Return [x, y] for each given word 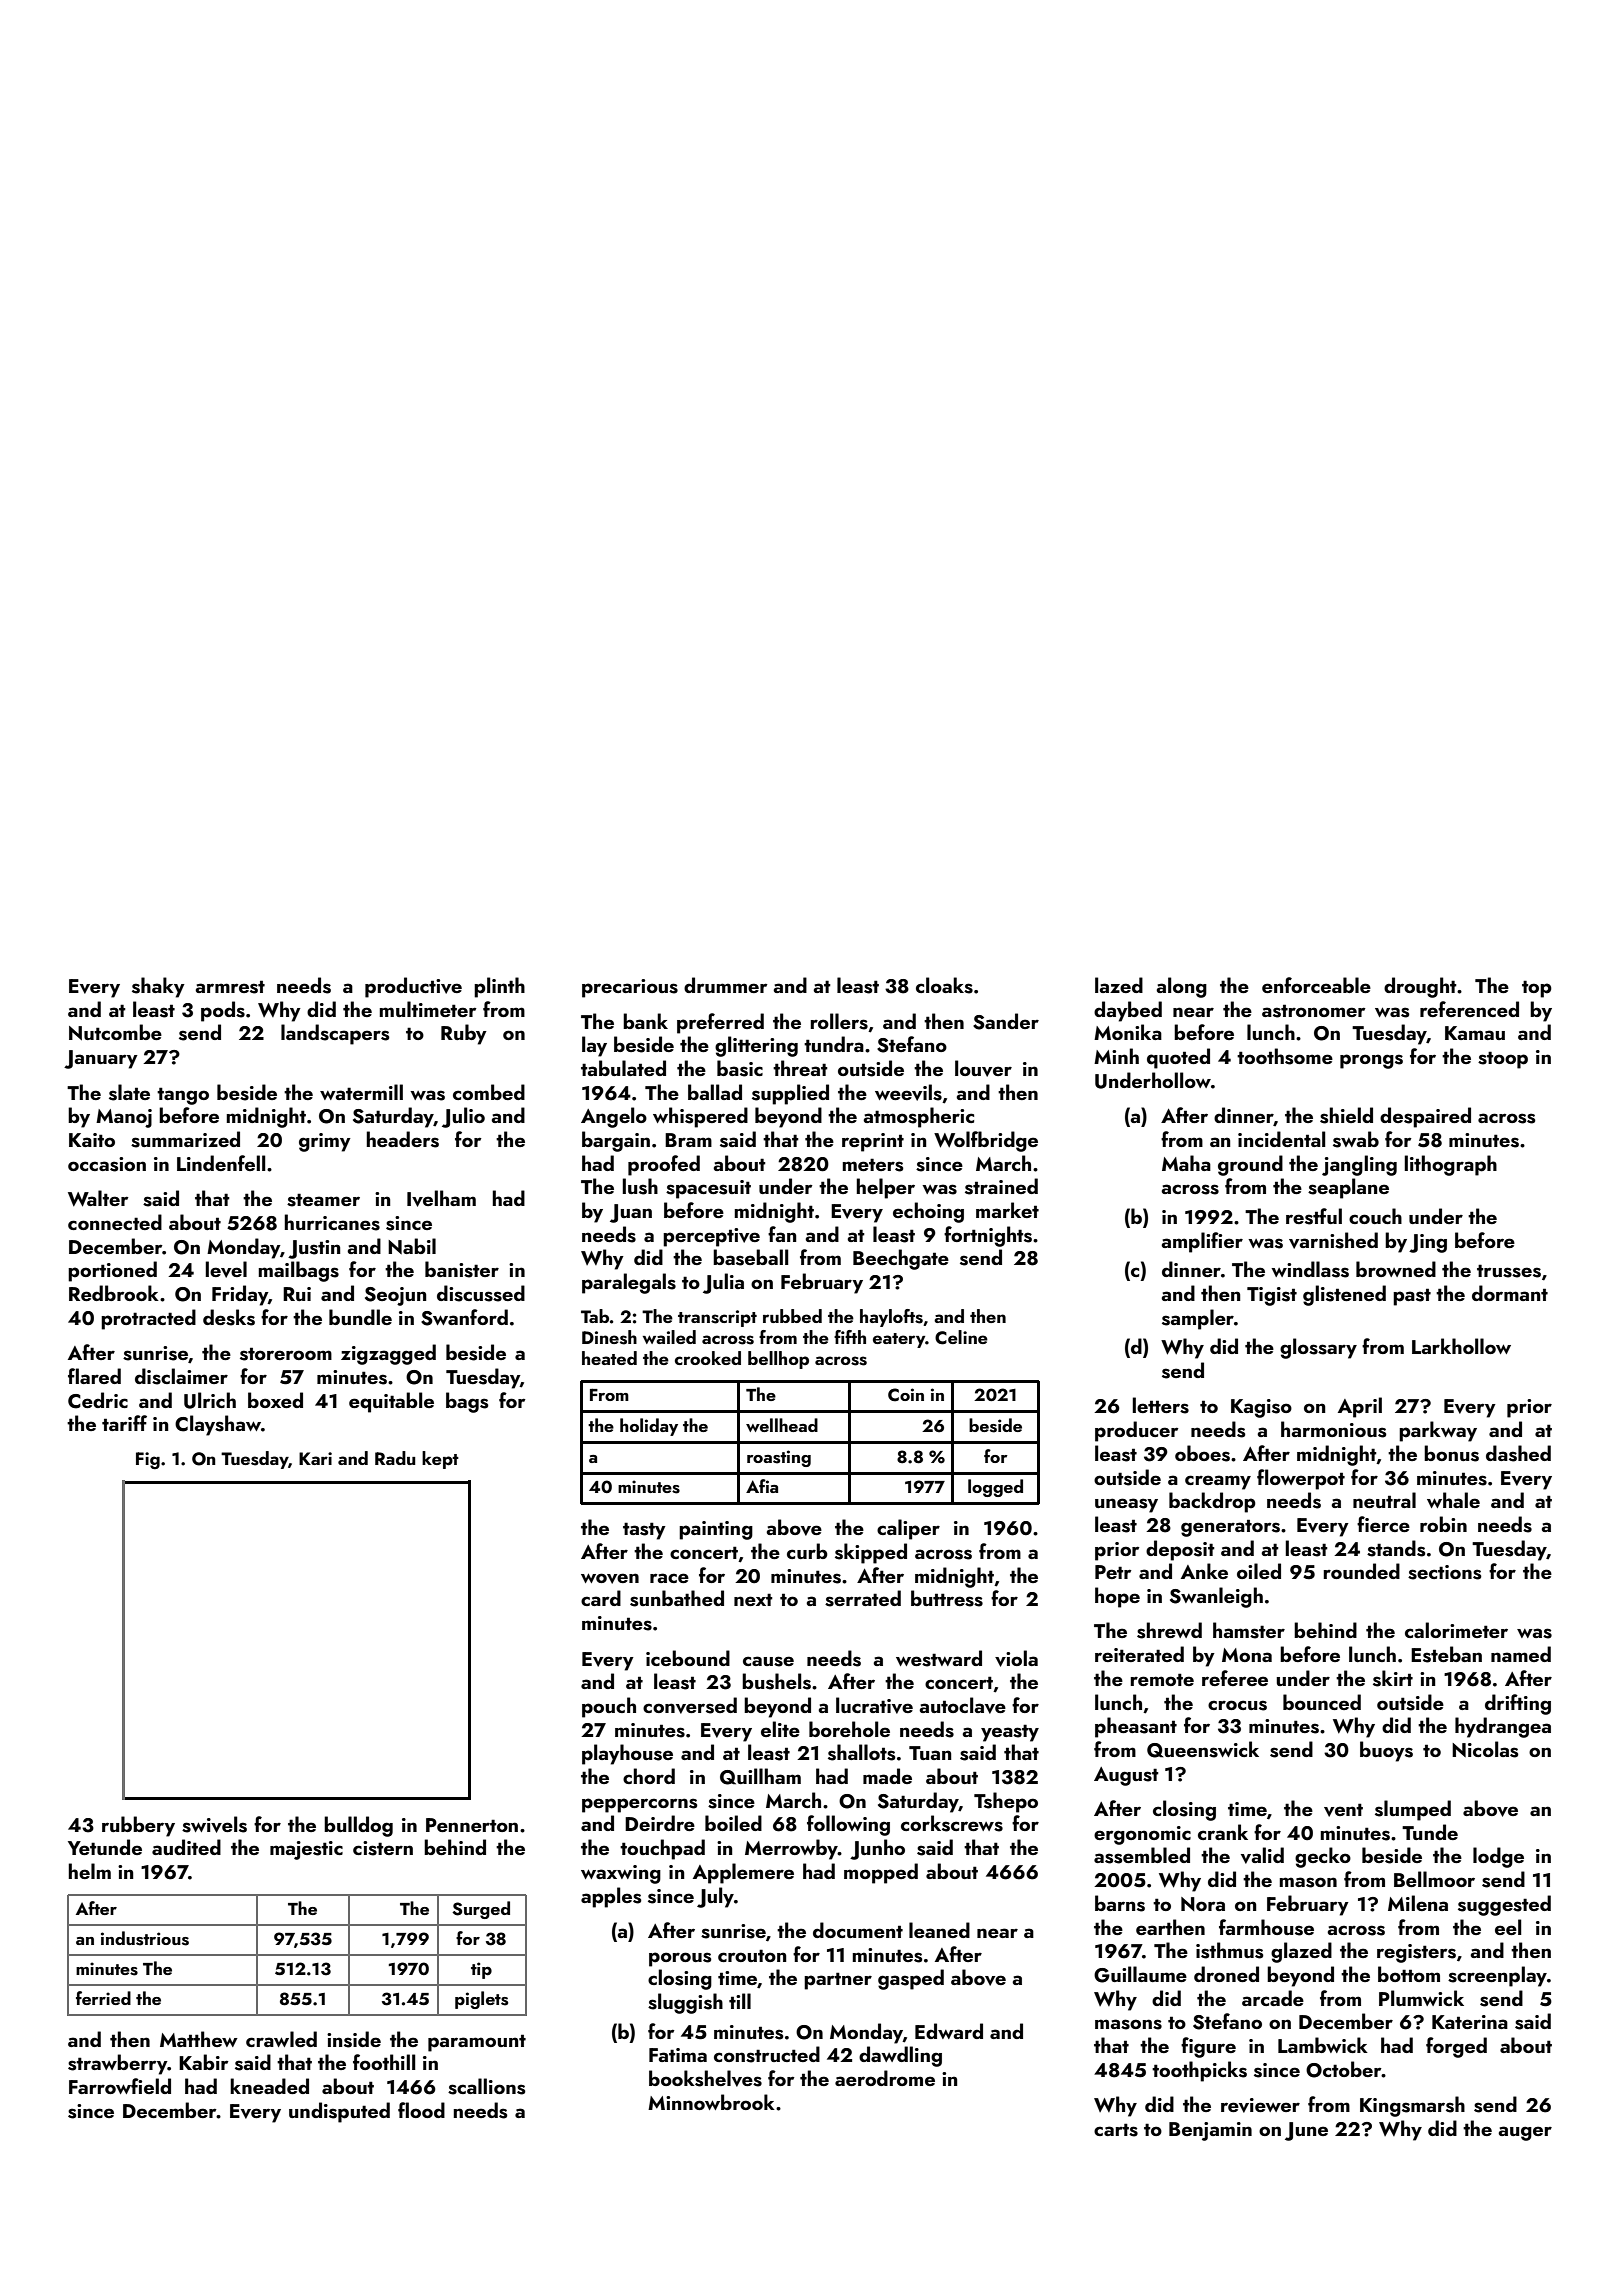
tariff [124, 1423]
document [858, 1930]
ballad [715, 1092]
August [1126, 1776]
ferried [103, 1998]
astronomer [1314, 1011]
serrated [863, 1598]
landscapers [335, 1034]
